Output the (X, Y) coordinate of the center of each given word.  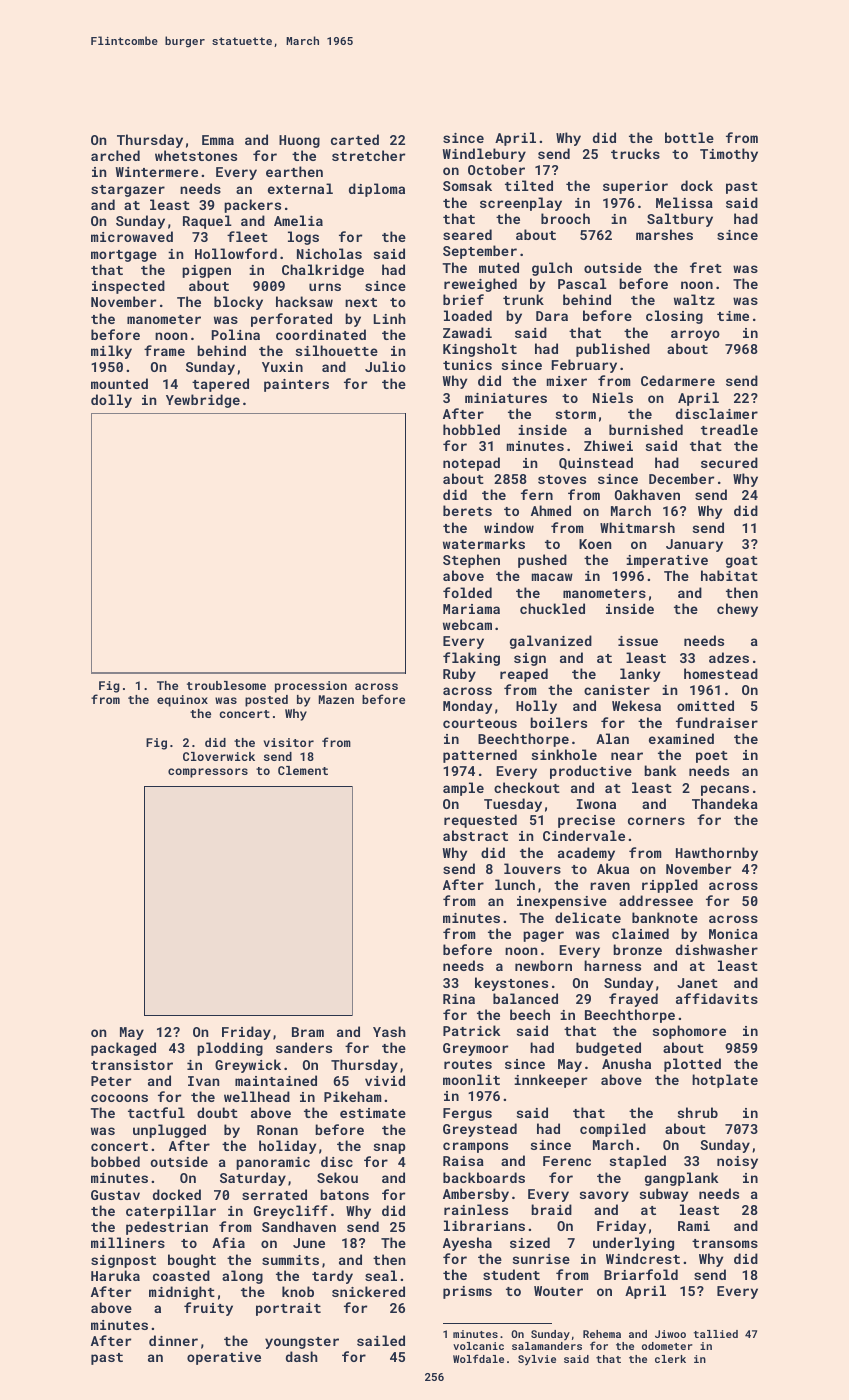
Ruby (459, 675)
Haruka (115, 1275)
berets (467, 510)
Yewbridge (203, 401)
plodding (230, 1049)
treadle (729, 429)
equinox (182, 701)
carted (355, 139)
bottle (689, 137)
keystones (511, 984)
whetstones (196, 155)
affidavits (717, 998)
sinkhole (564, 754)
